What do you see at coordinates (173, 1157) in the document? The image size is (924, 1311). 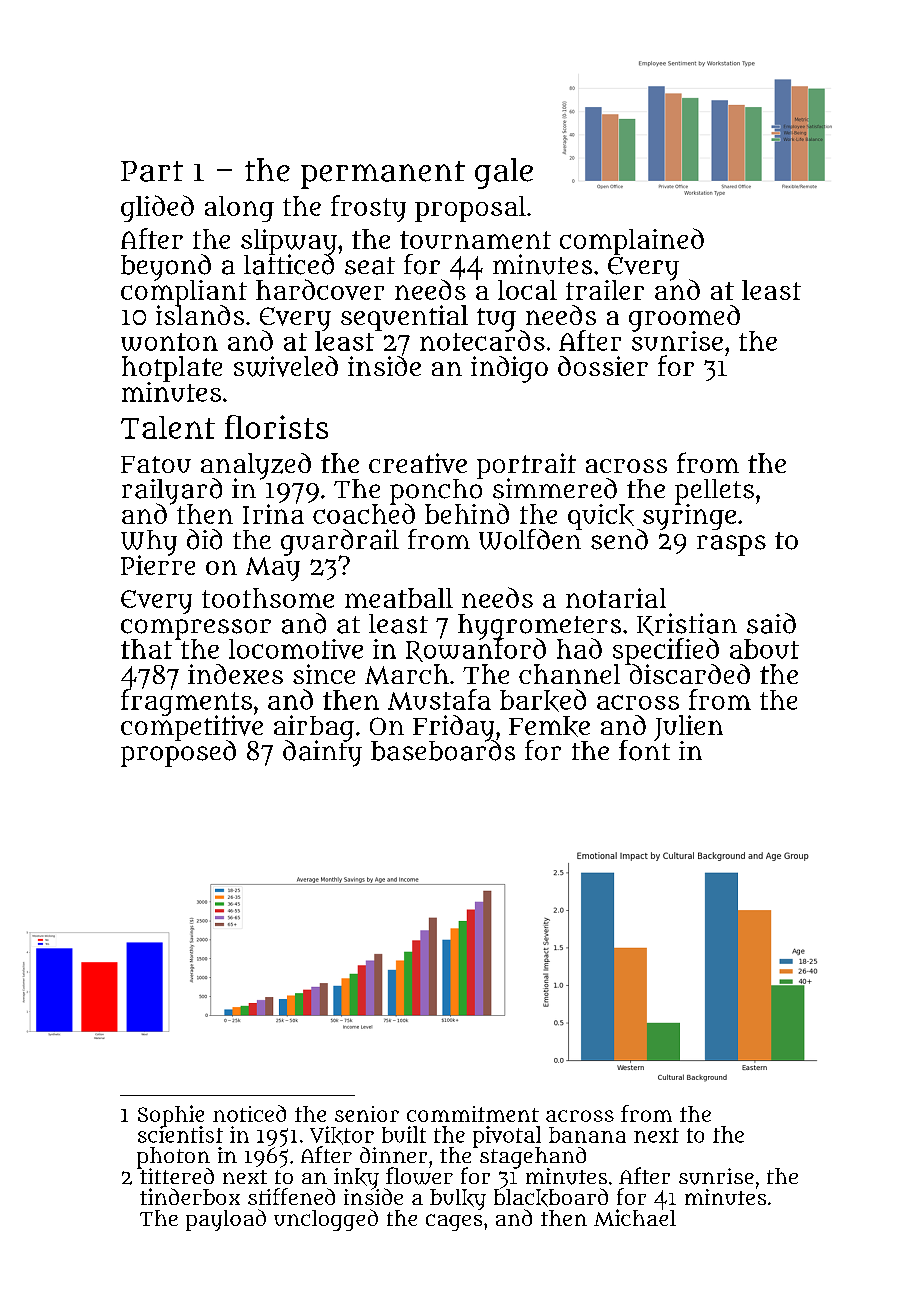 I see `photon` at bounding box center [173, 1157].
